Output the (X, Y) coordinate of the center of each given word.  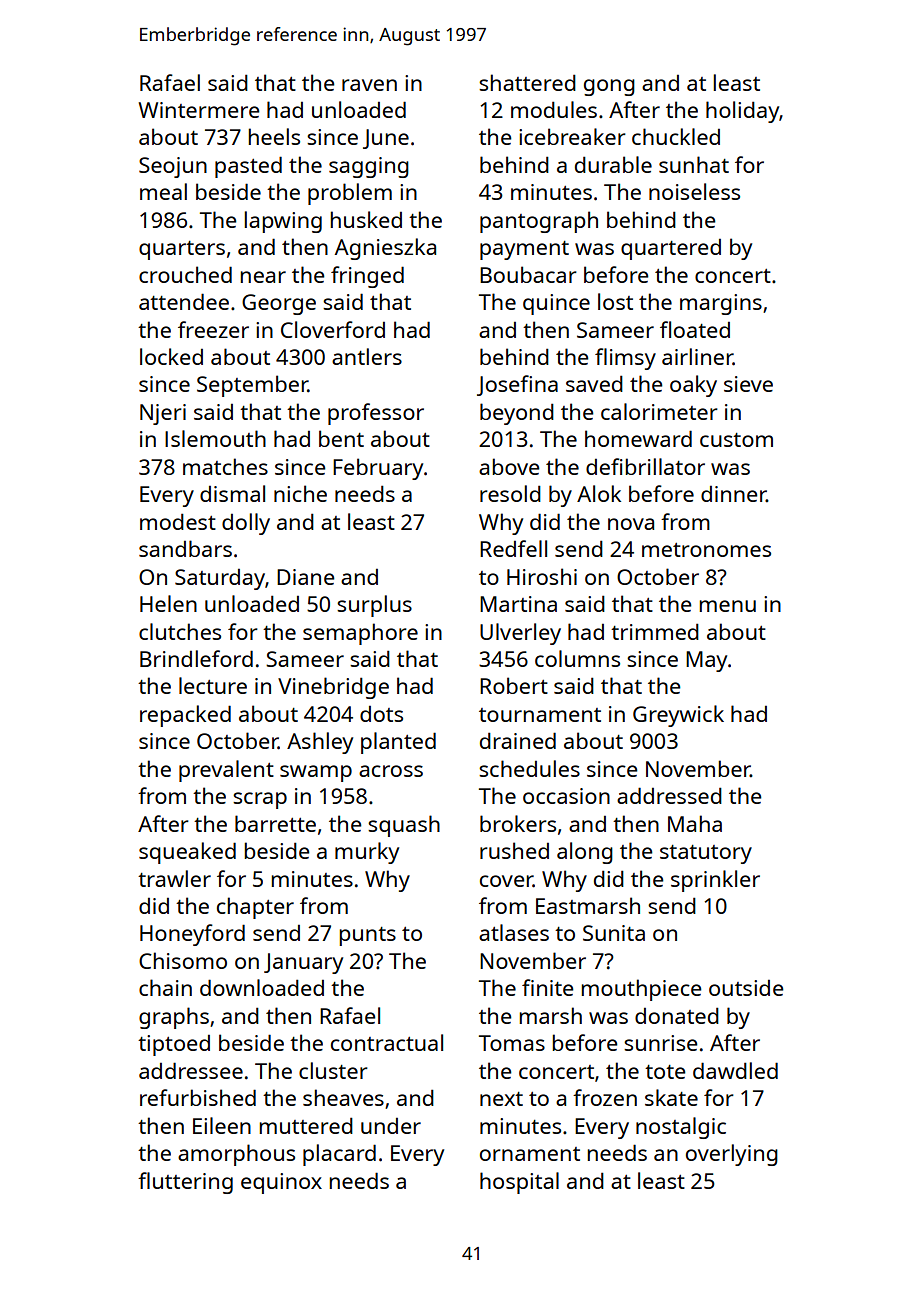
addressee (191, 1070)
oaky (693, 386)
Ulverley (520, 634)
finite (547, 987)
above (509, 466)
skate (671, 1097)
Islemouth (215, 438)
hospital (519, 1183)
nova (631, 524)
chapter (255, 908)
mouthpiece (641, 990)
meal (163, 191)
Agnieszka (385, 249)
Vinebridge (333, 688)
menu (728, 606)
